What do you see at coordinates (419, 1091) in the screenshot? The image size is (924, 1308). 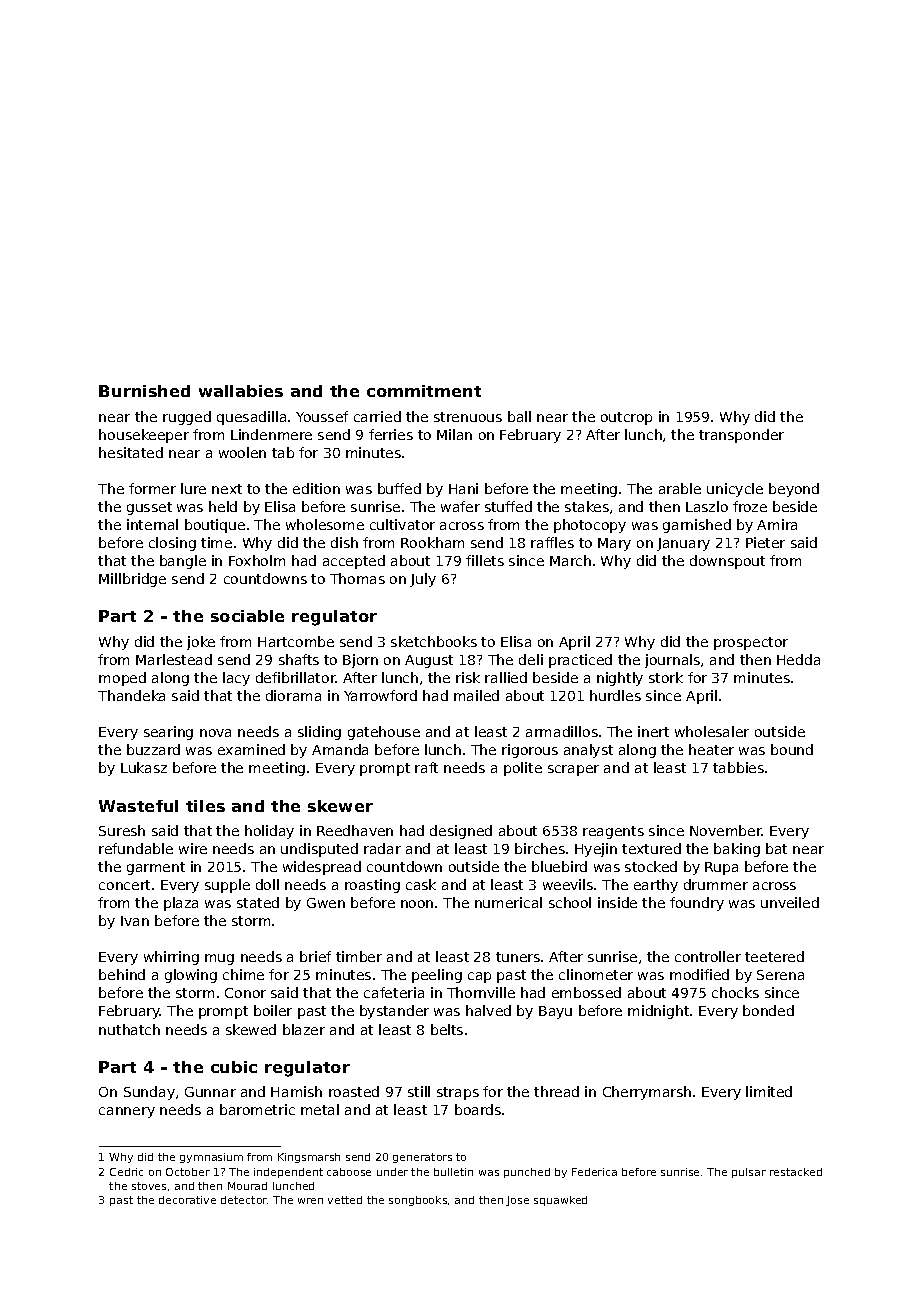 I see `still` at bounding box center [419, 1091].
